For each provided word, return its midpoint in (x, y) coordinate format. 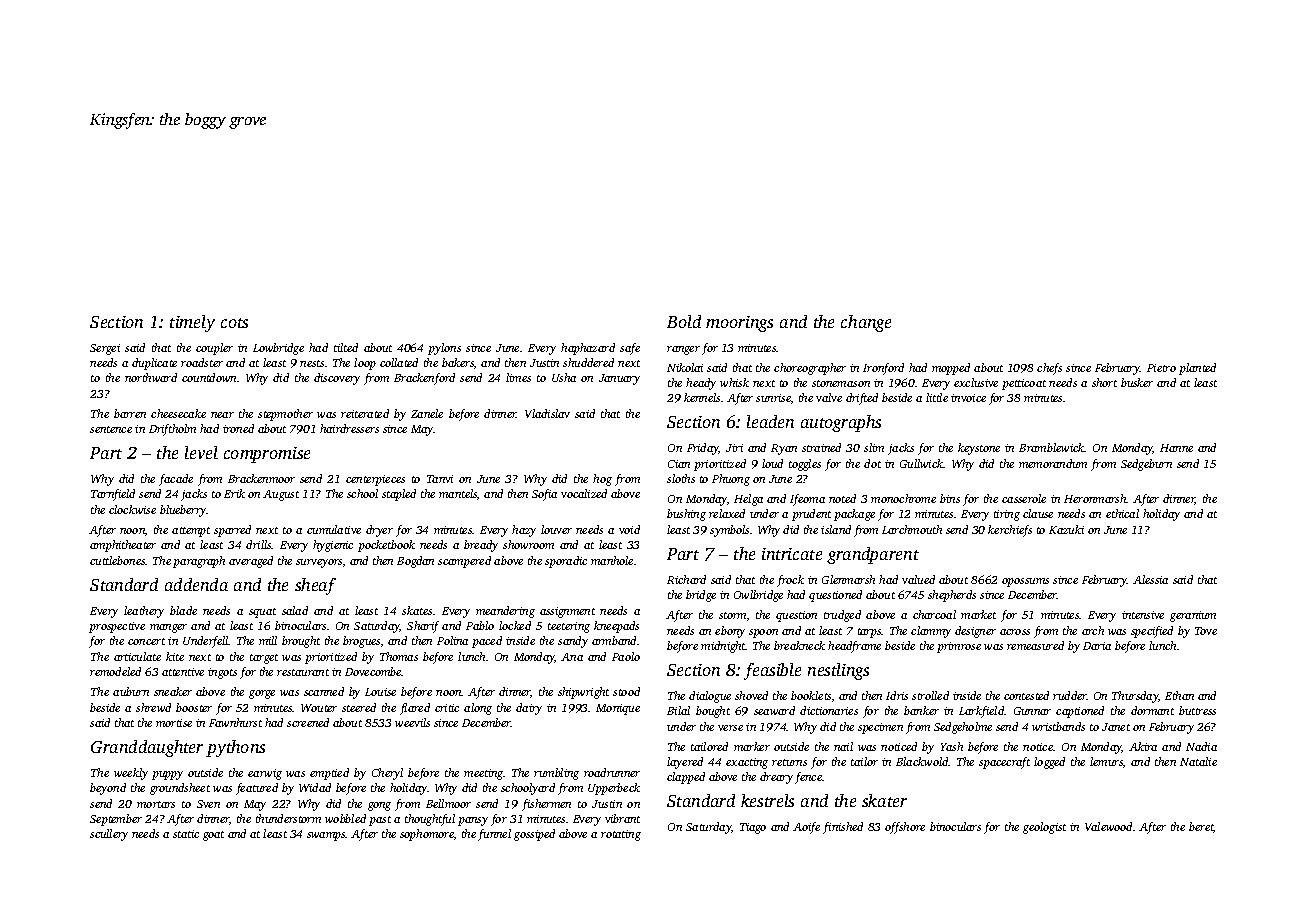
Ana (572, 657)
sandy (573, 642)
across (1015, 632)
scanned (324, 691)
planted (1197, 369)
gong (379, 806)
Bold (684, 321)
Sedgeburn (1146, 465)
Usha (564, 377)
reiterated (365, 413)
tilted (346, 347)
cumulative (334, 529)
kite (175, 656)
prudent (811, 515)
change (866, 323)
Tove (1206, 631)
